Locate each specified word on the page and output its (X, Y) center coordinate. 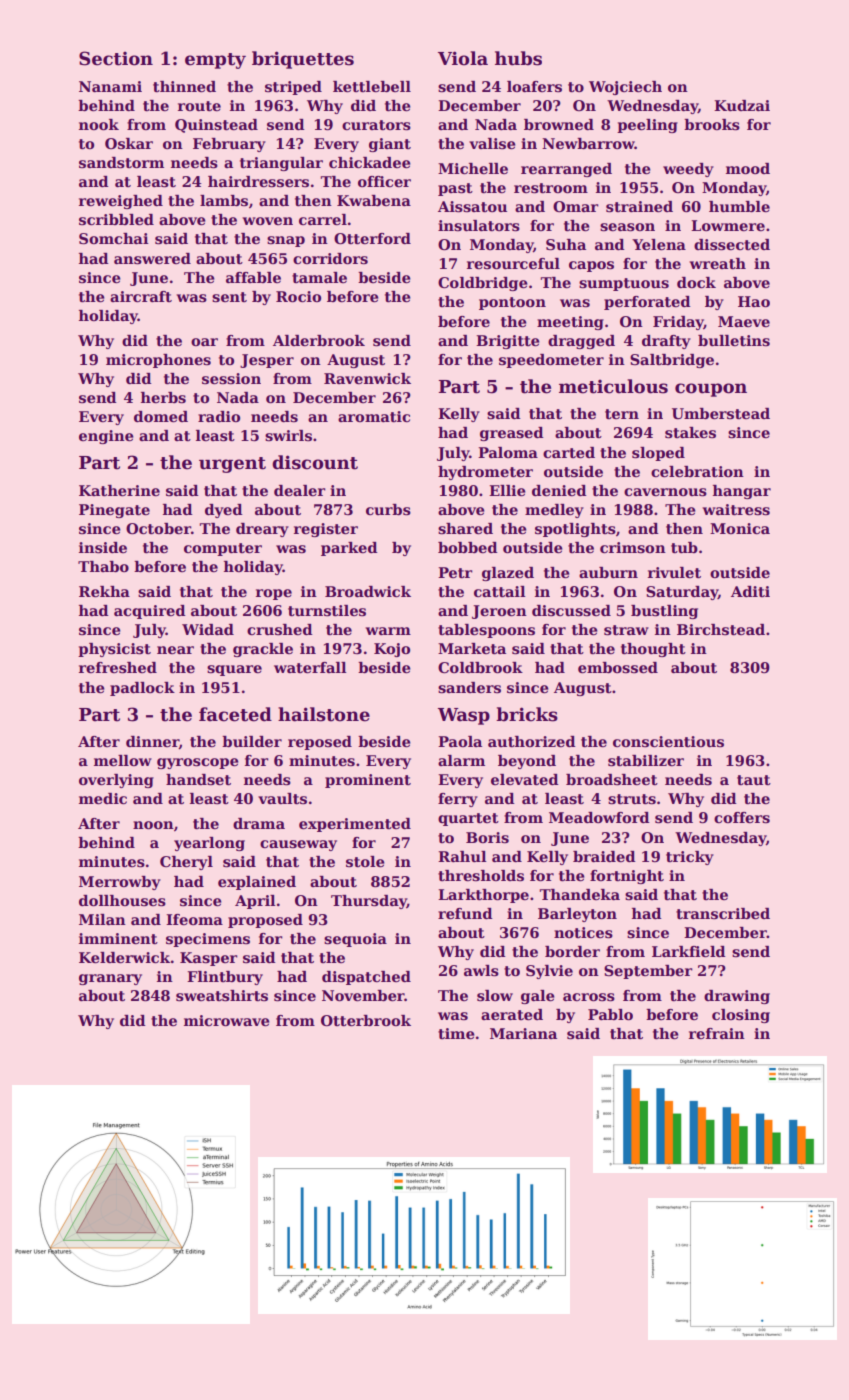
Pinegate (114, 511)
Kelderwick (124, 957)
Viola (463, 58)
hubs (518, 58)
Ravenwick (367, 378)
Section (116, 58)
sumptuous (624, 284)
